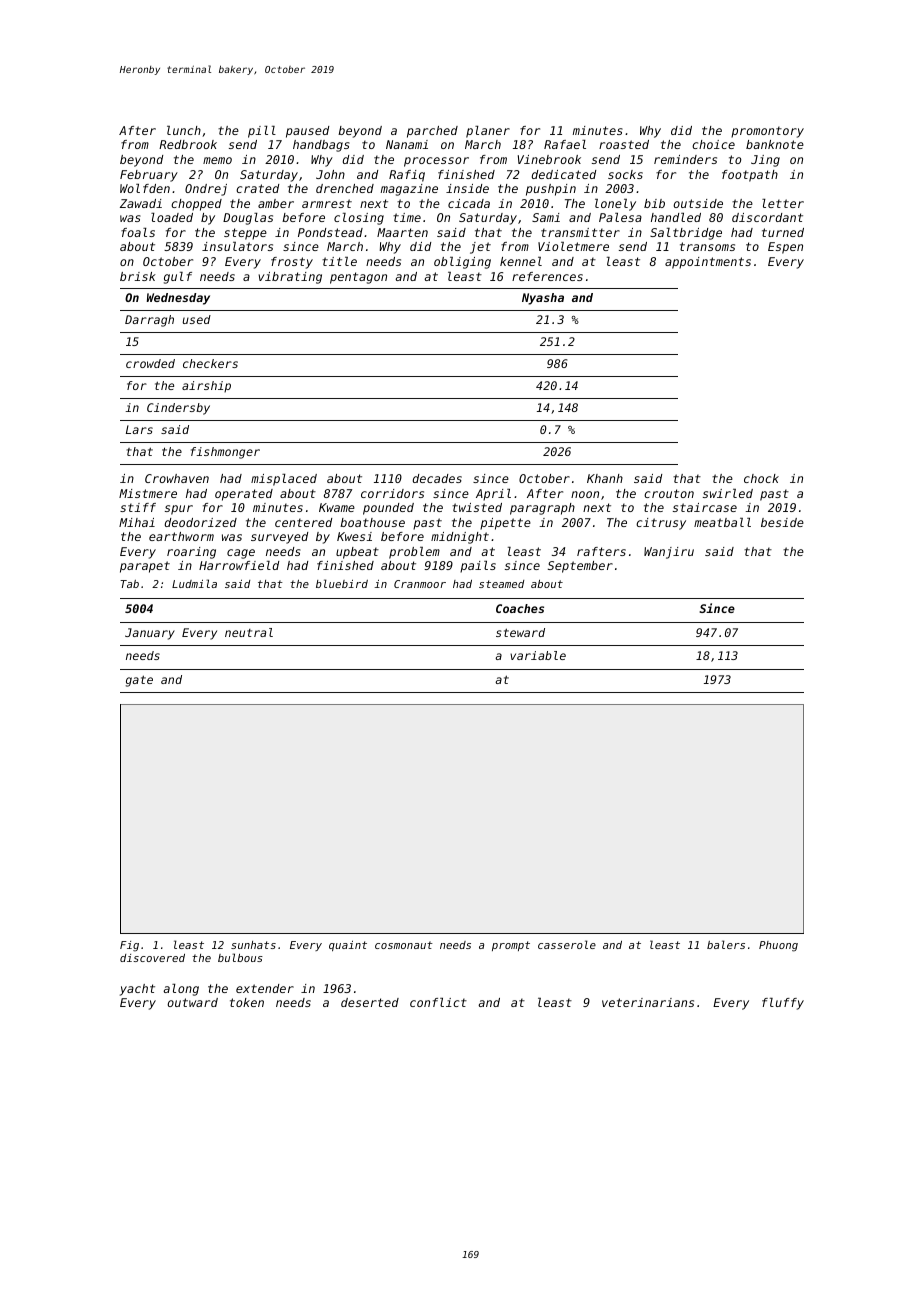 The width and height of the document is (924, 1314). Describe the element at coordinates (247, 1002) in the document. I see `token` at that location.
